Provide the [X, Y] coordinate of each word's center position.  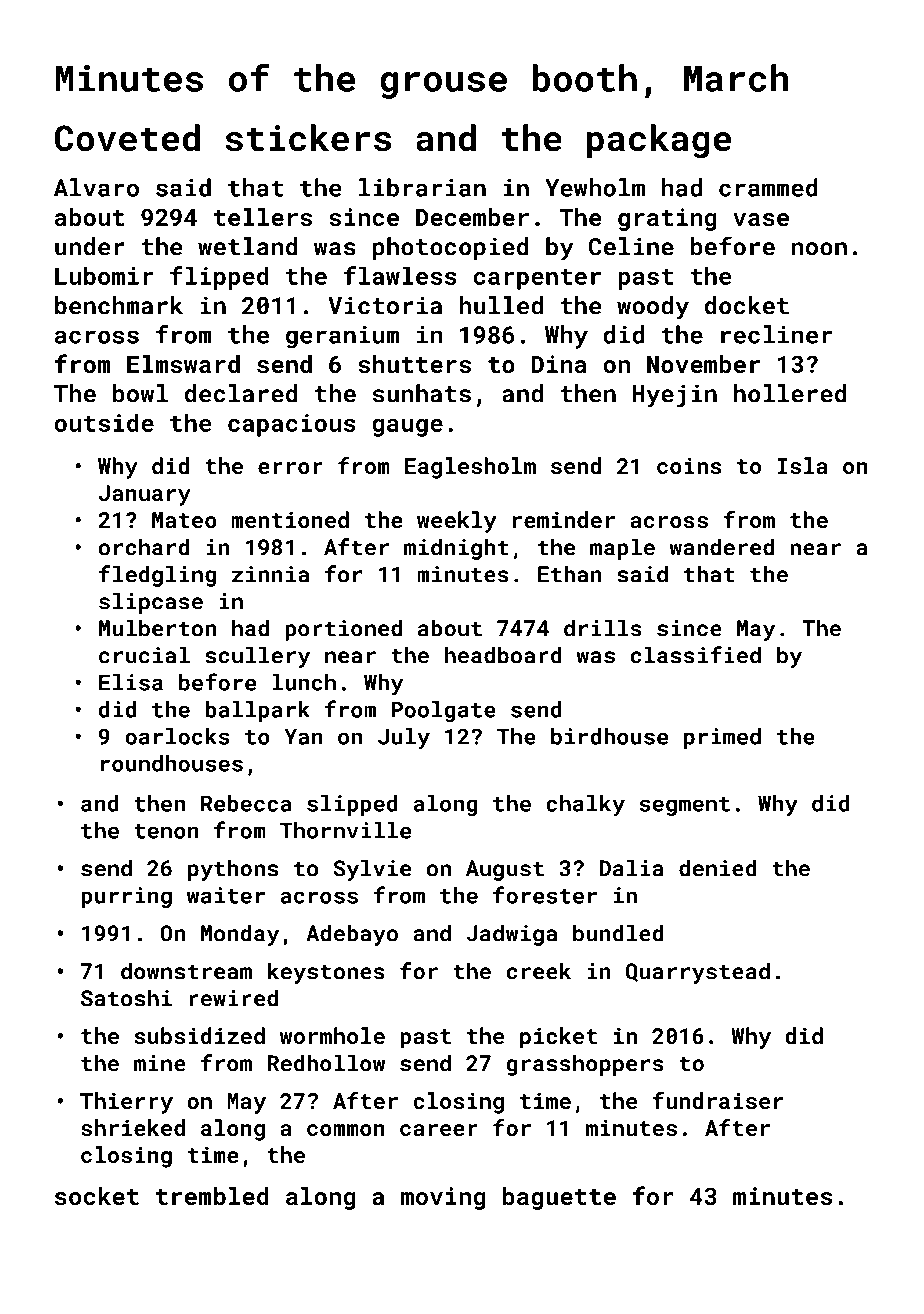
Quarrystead [698, 973]
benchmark [119, 305]
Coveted [127, 138]
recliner [777, 334]
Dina [559, 364]
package [659, 141]
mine [160, 1063]
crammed [768, 187]
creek [539, 971]
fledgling [157, 576]
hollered [790, 393]
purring [126, 897]
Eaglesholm [470, 468]
